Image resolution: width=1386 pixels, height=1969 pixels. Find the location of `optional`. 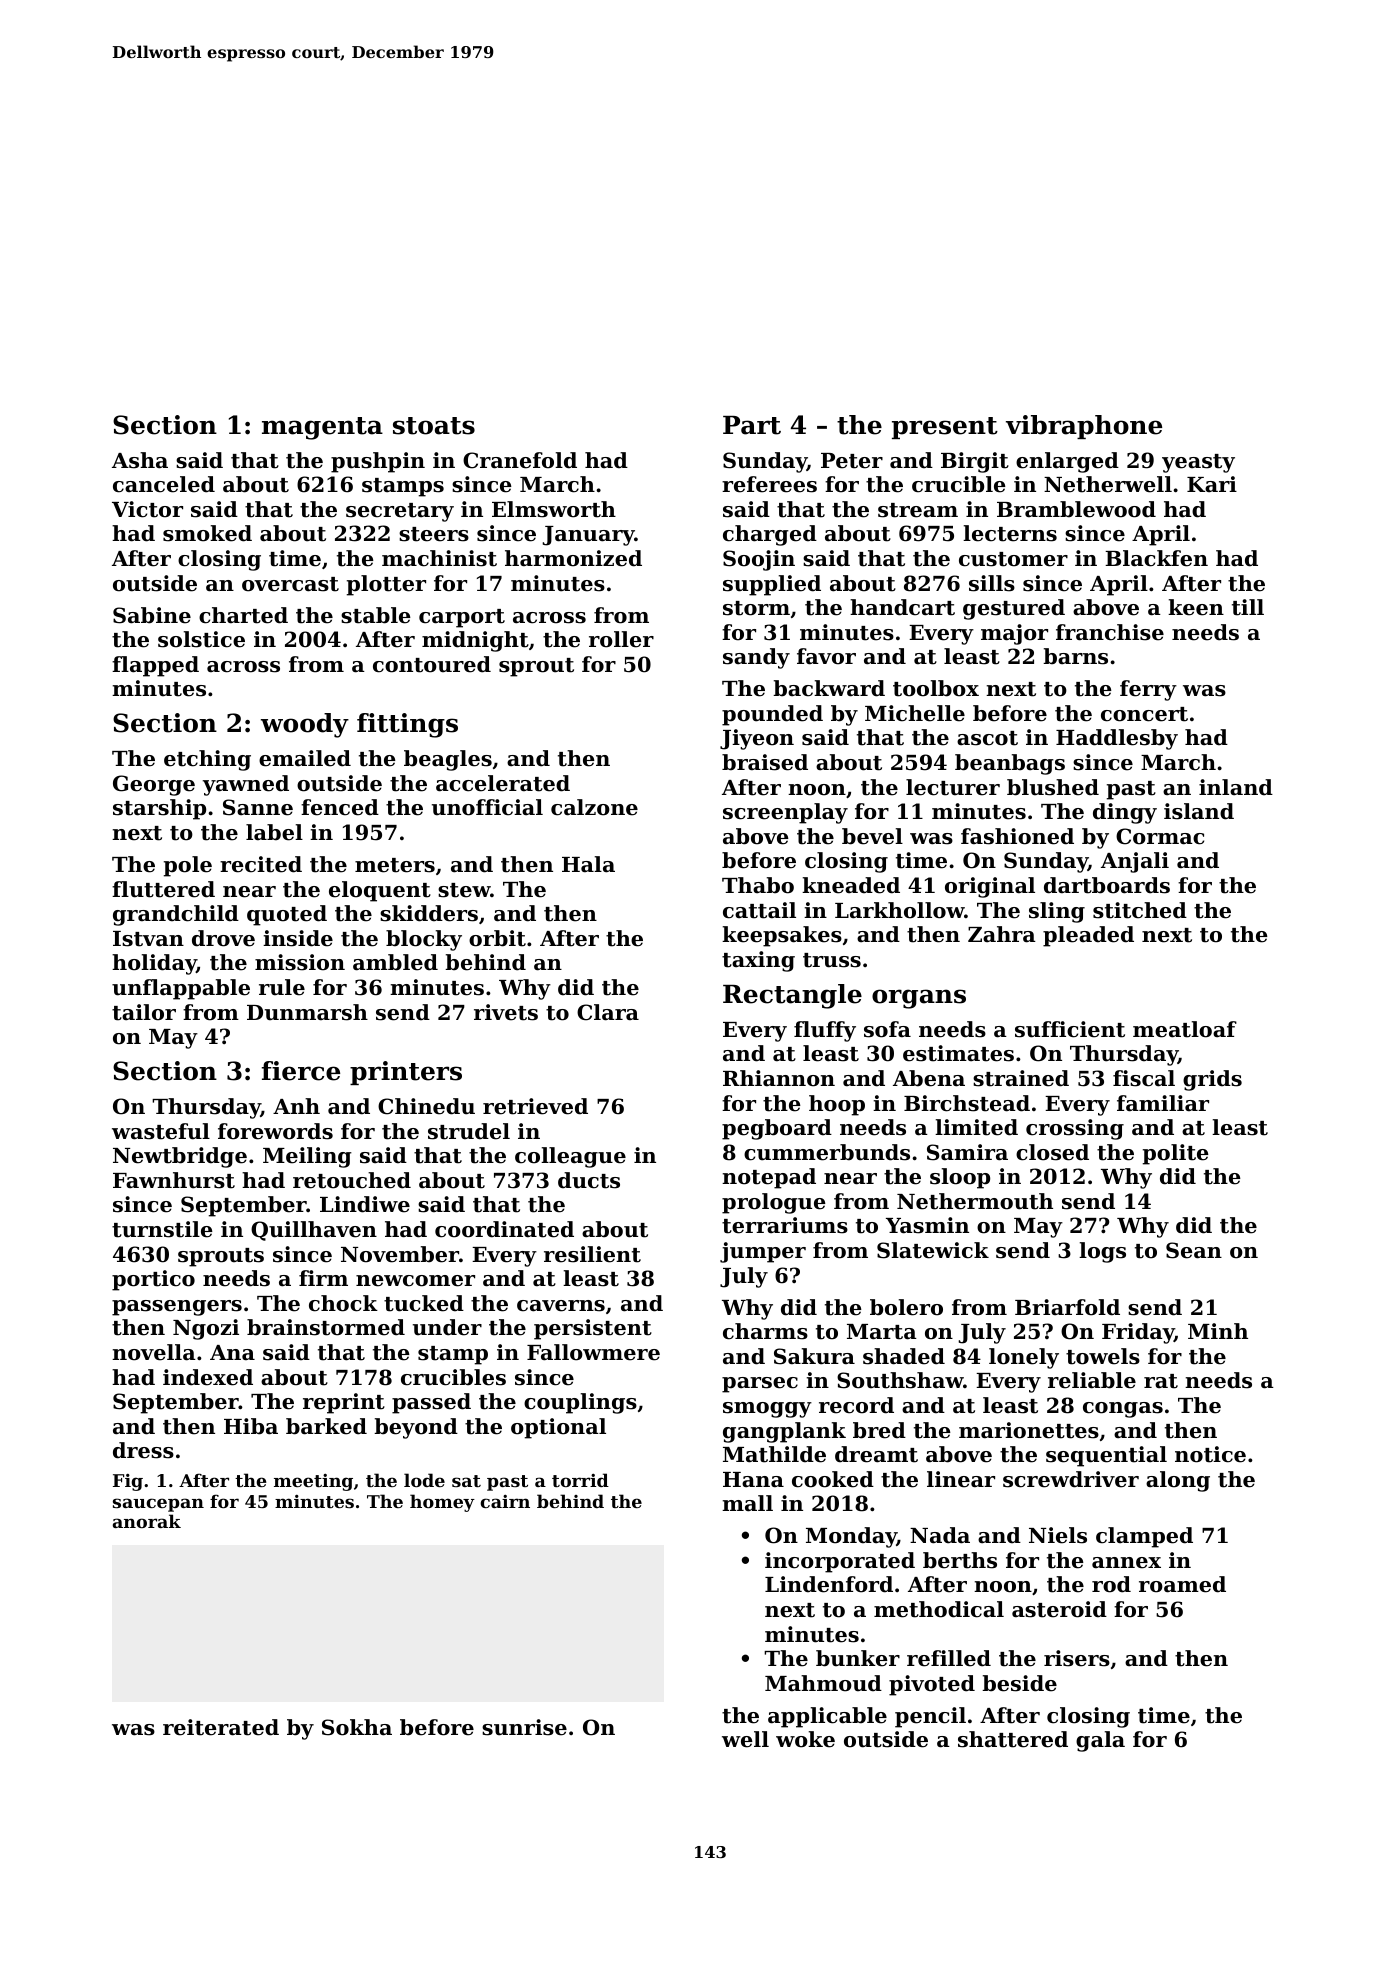

optional is located at coordinates (558, 1428).
